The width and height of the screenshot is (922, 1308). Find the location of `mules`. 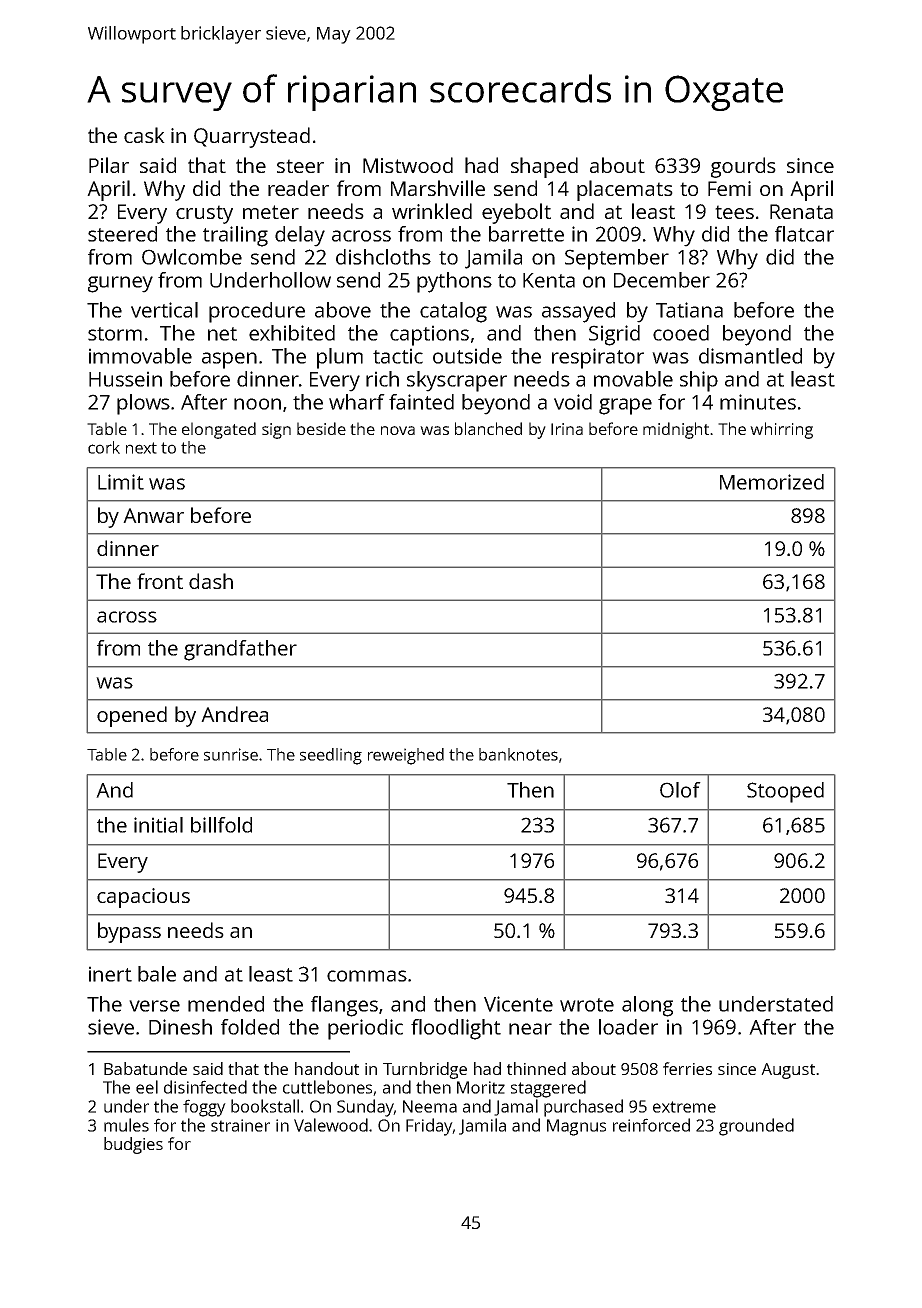

mules is located at coordinates (126, 1125).
